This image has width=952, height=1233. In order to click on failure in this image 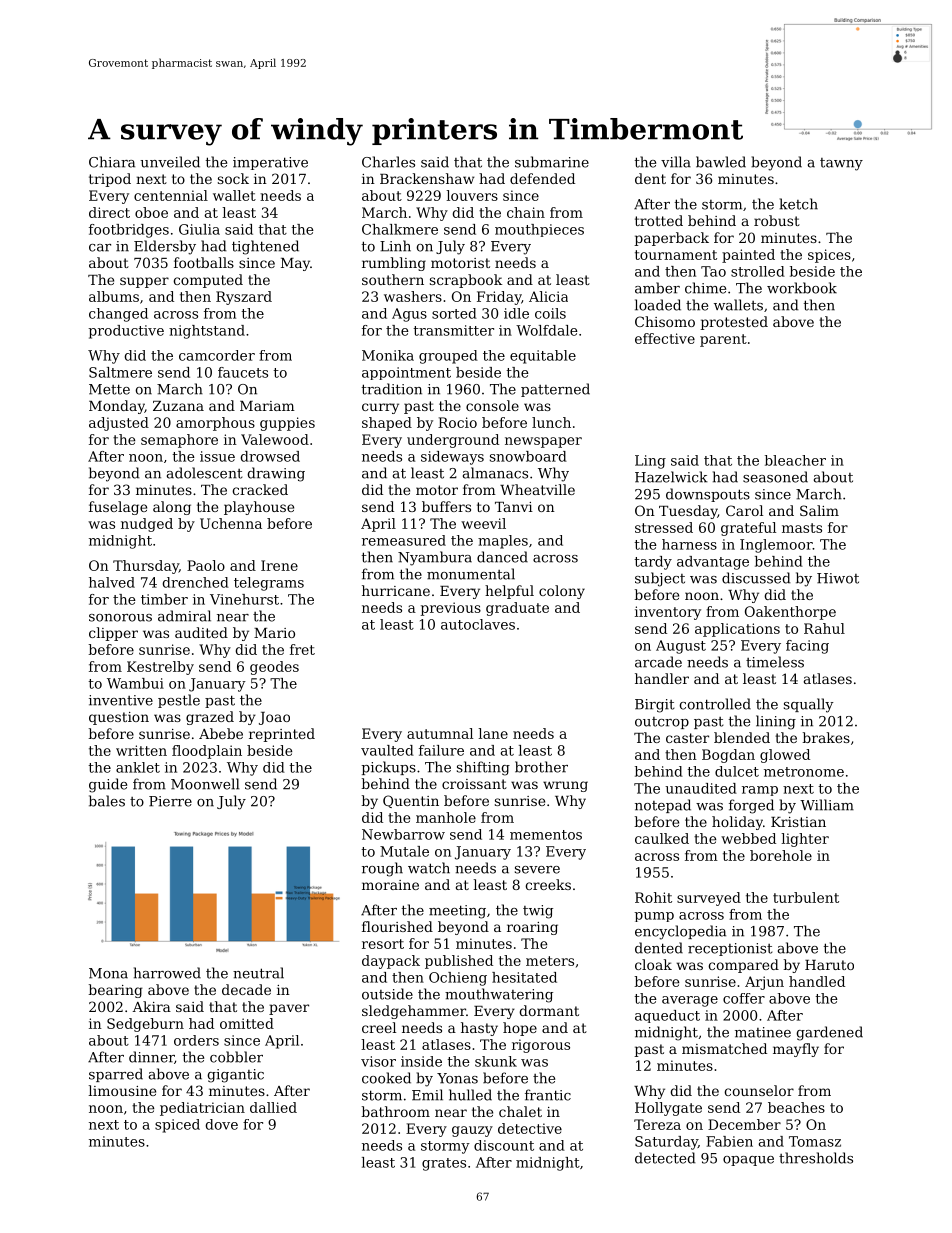, I will do `click(441, 750)`.
